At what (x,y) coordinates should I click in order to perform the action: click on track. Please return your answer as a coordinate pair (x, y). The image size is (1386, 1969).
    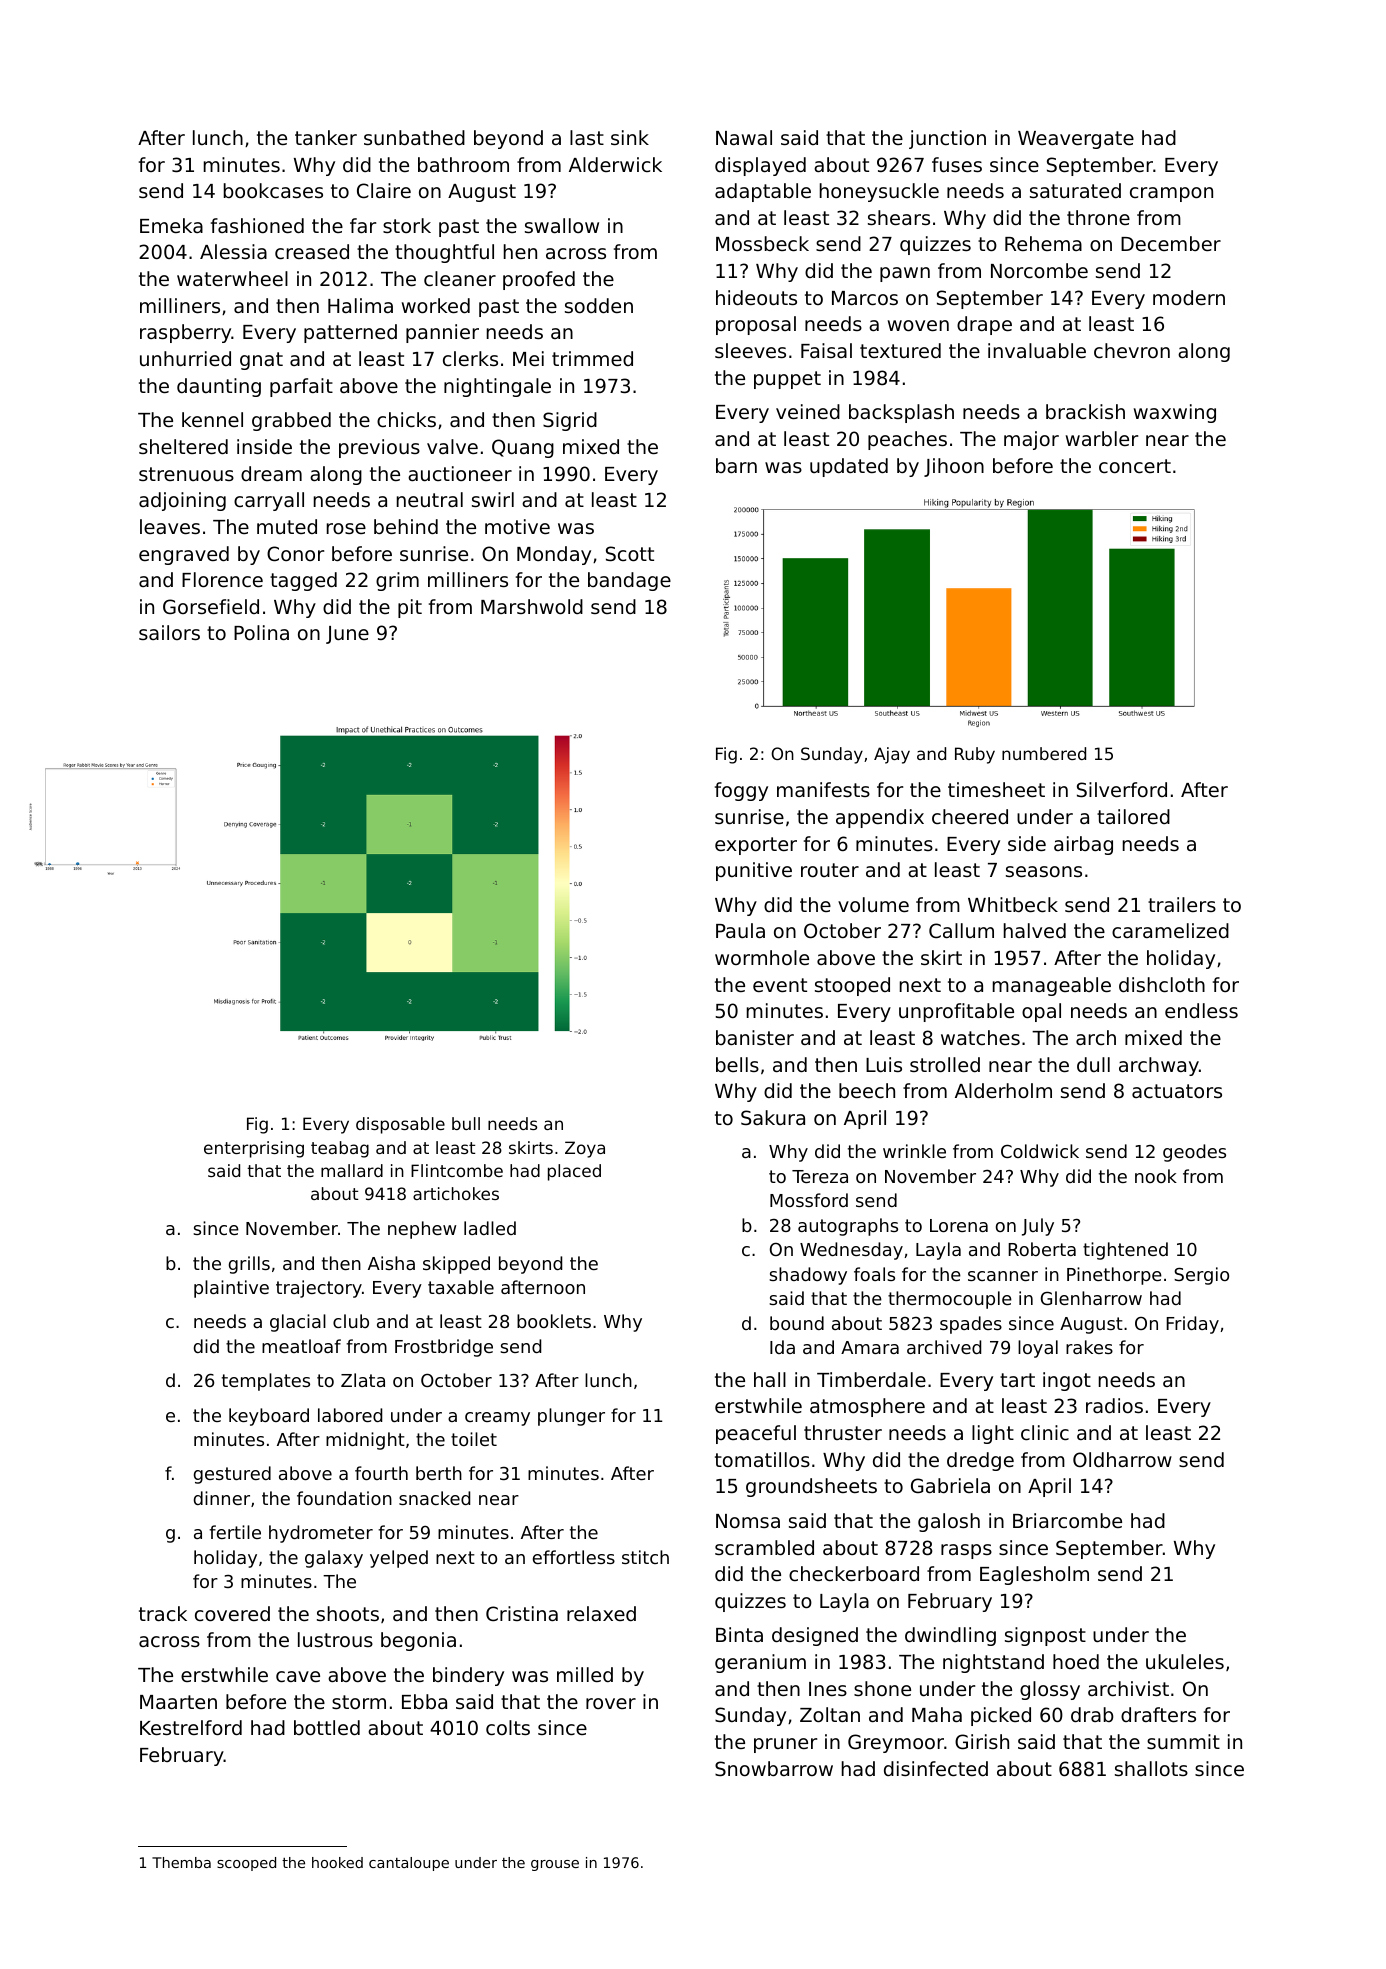
    Looking at the image, I should click on (163, 1613).
